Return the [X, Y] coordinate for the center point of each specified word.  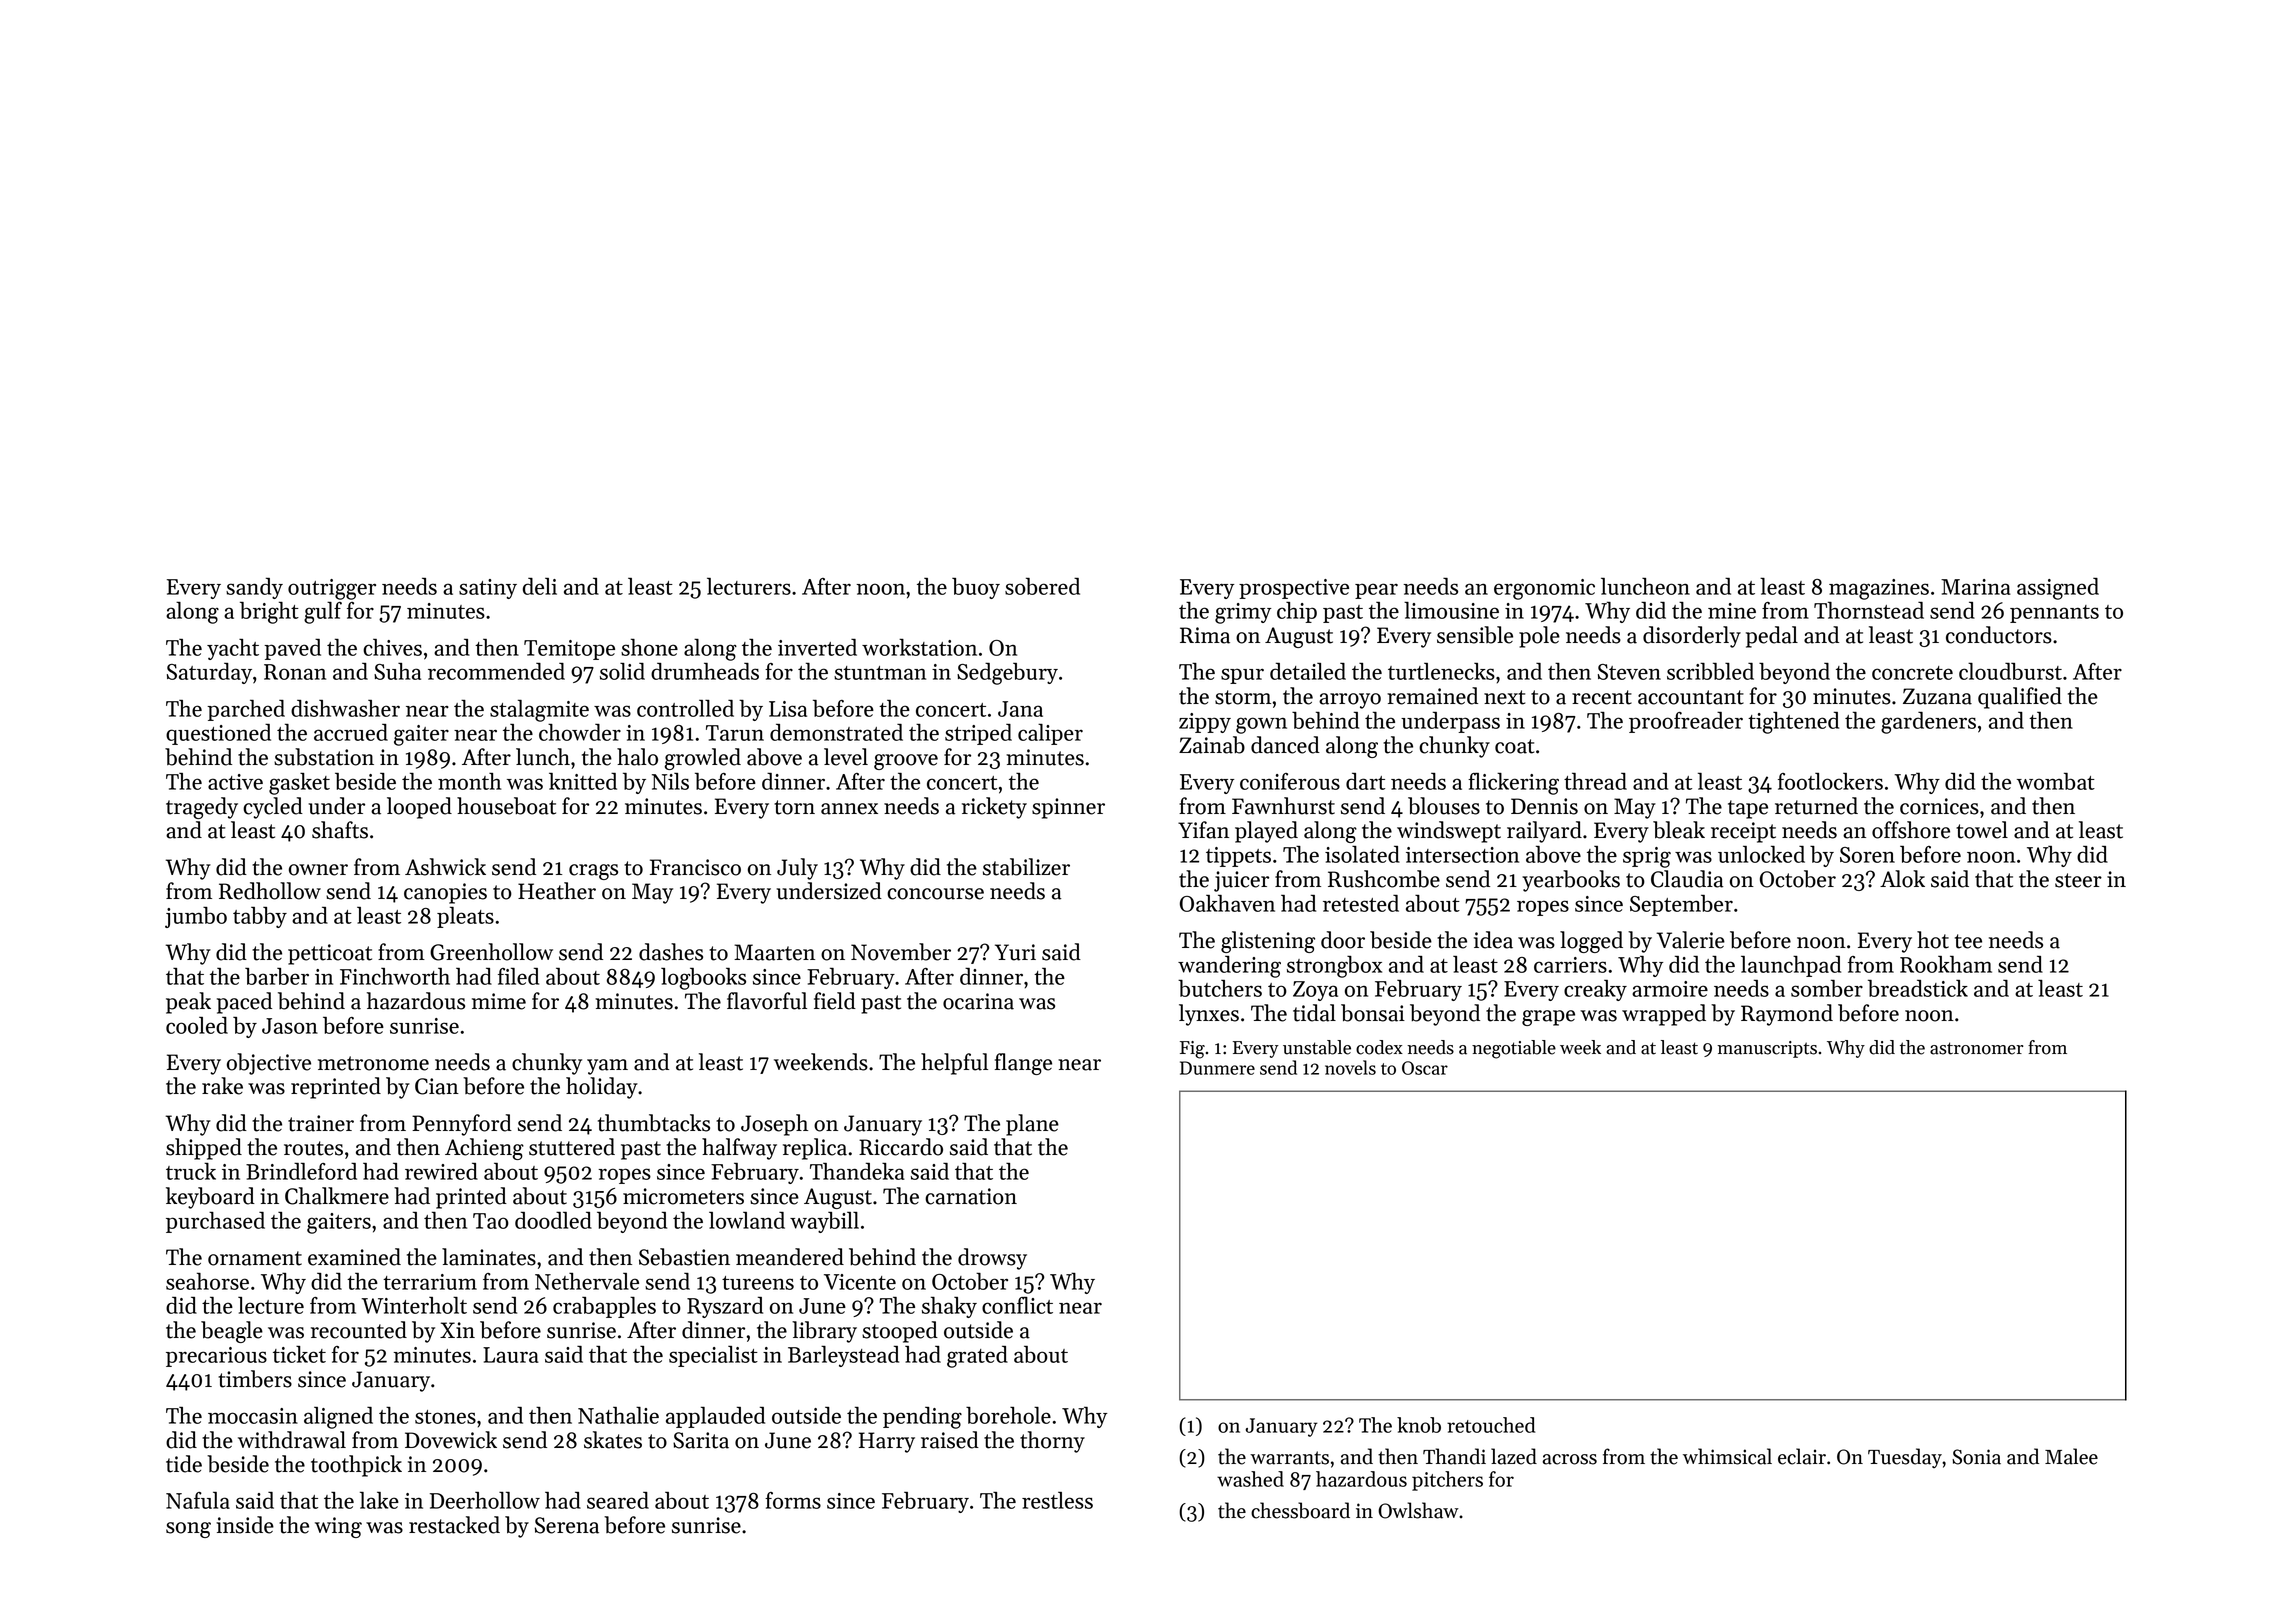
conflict [1017, 1305]
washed [1250, 1479]
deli [540, 586]
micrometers [683, 1196]
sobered [1042, 586]
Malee [2071, 1456]
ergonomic [1544, 589]
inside [245, 1525]
